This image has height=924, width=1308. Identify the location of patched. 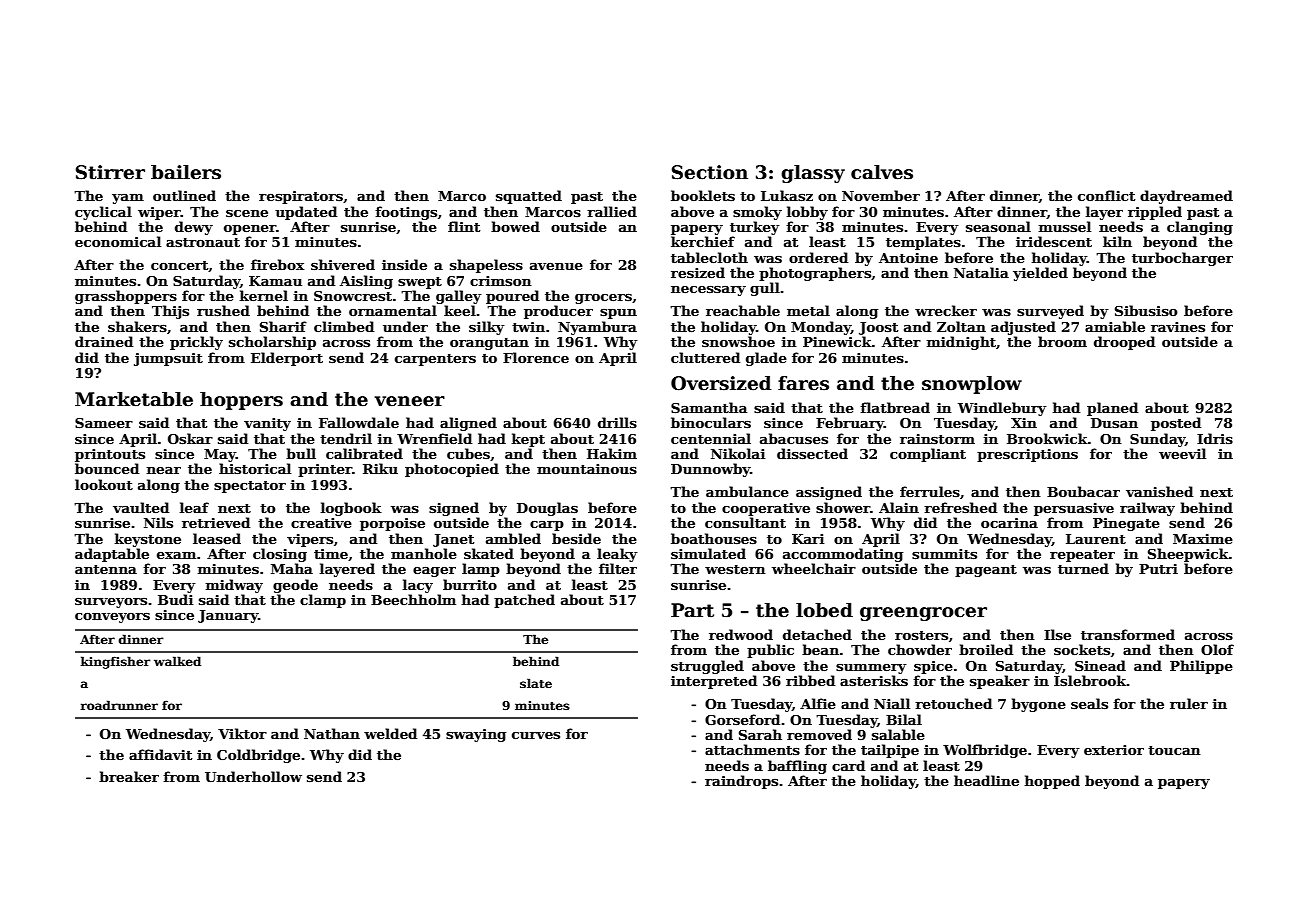
(524, 601).
